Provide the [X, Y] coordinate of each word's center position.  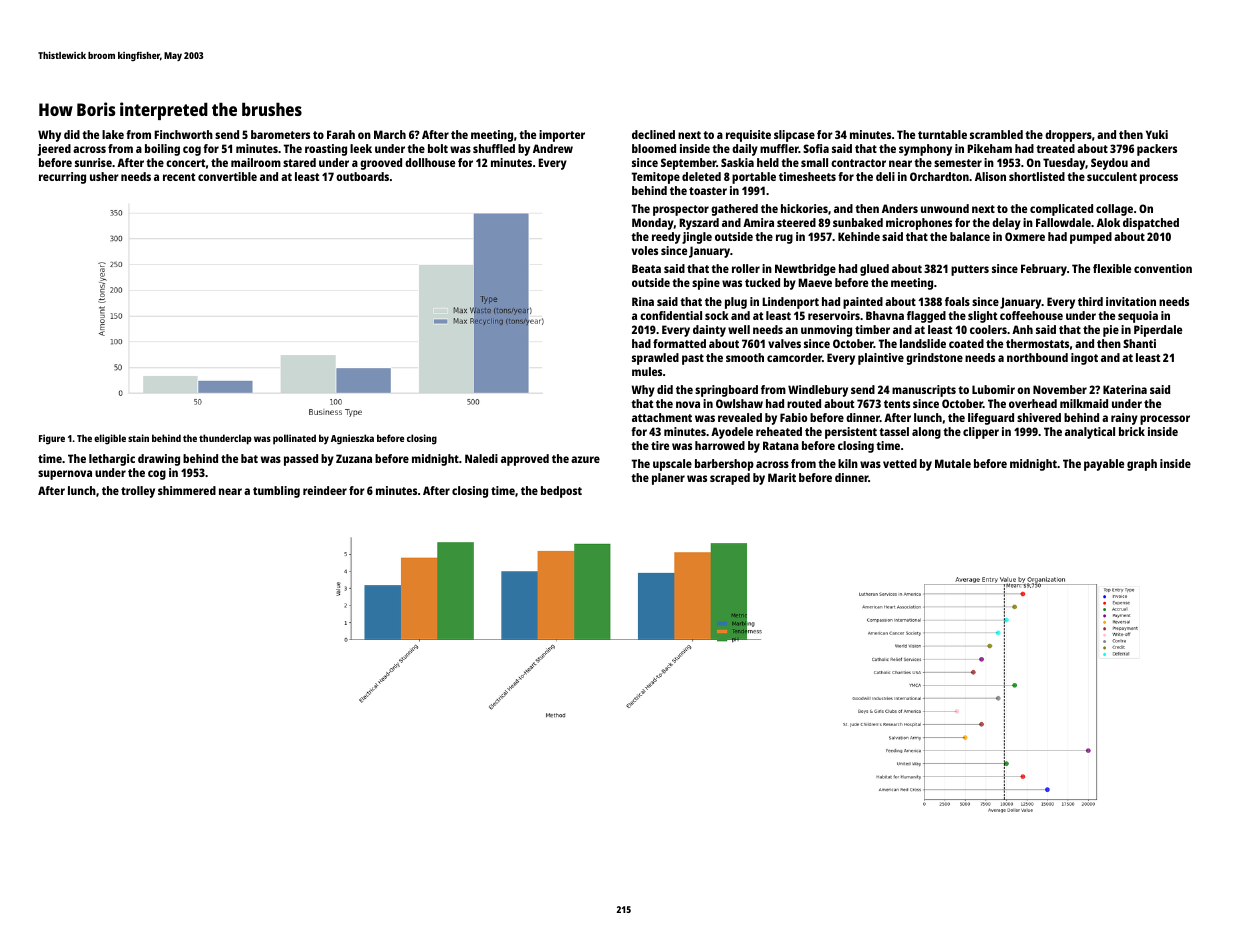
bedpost [561, 492]
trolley [138, 492]
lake [113, 134]
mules [647, 371]
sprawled [655, 359]
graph [1142, 465]
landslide [923, 343]
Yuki [1157, 134]
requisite [748, 136]
